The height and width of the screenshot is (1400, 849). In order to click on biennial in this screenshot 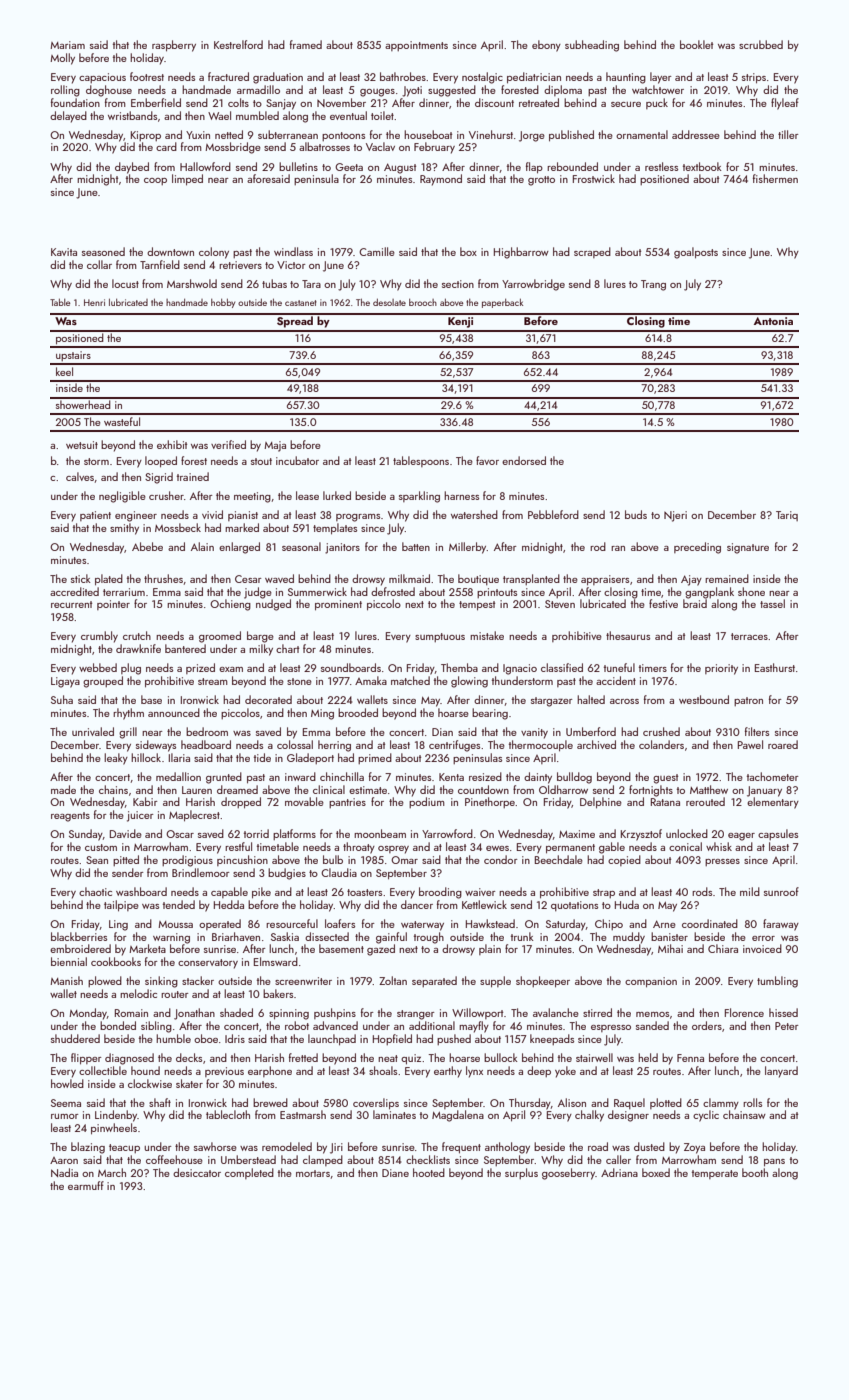, I will do `click(69, 961)`.
